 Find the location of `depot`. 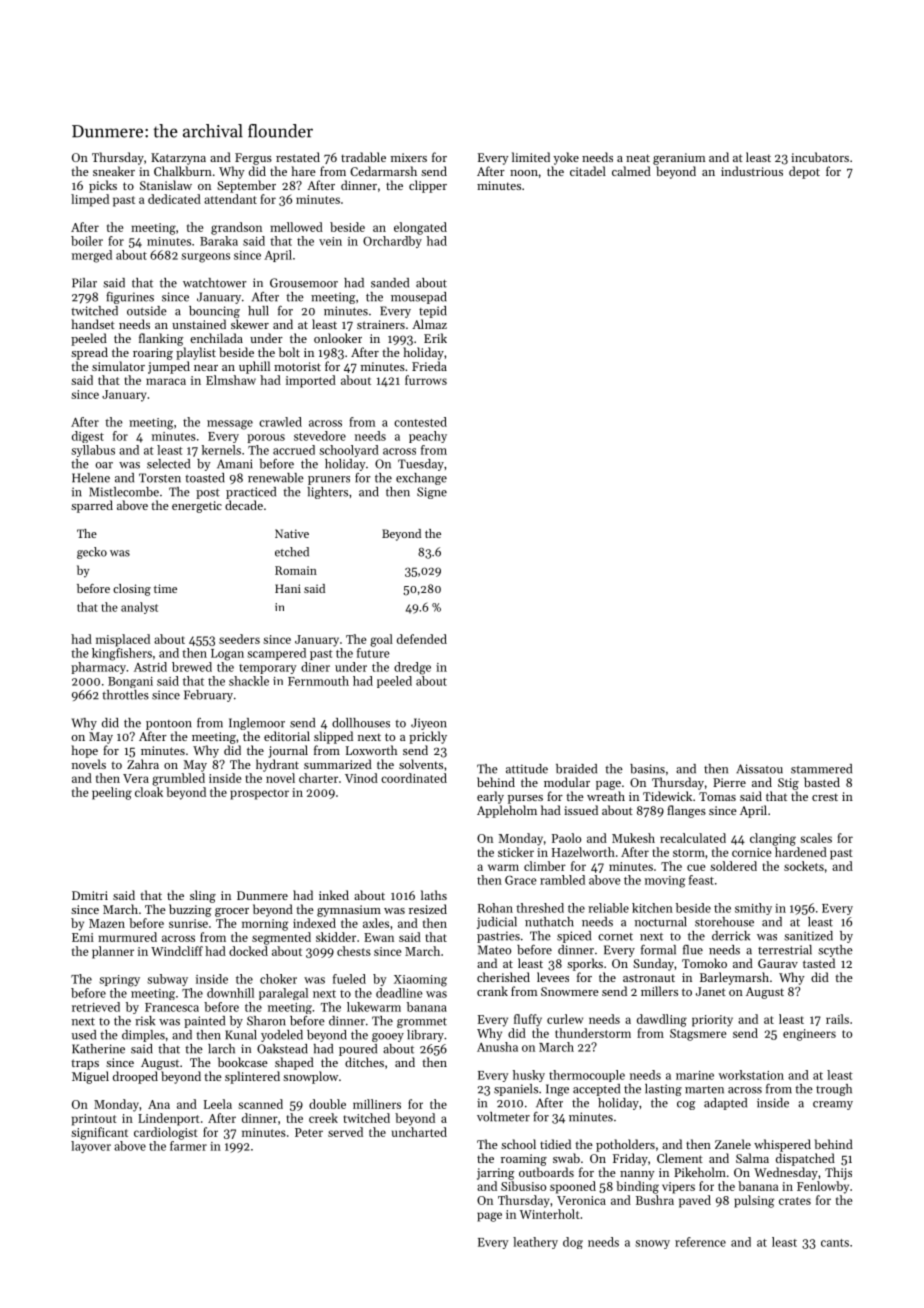

depot is located at coordinates (804, 172).
